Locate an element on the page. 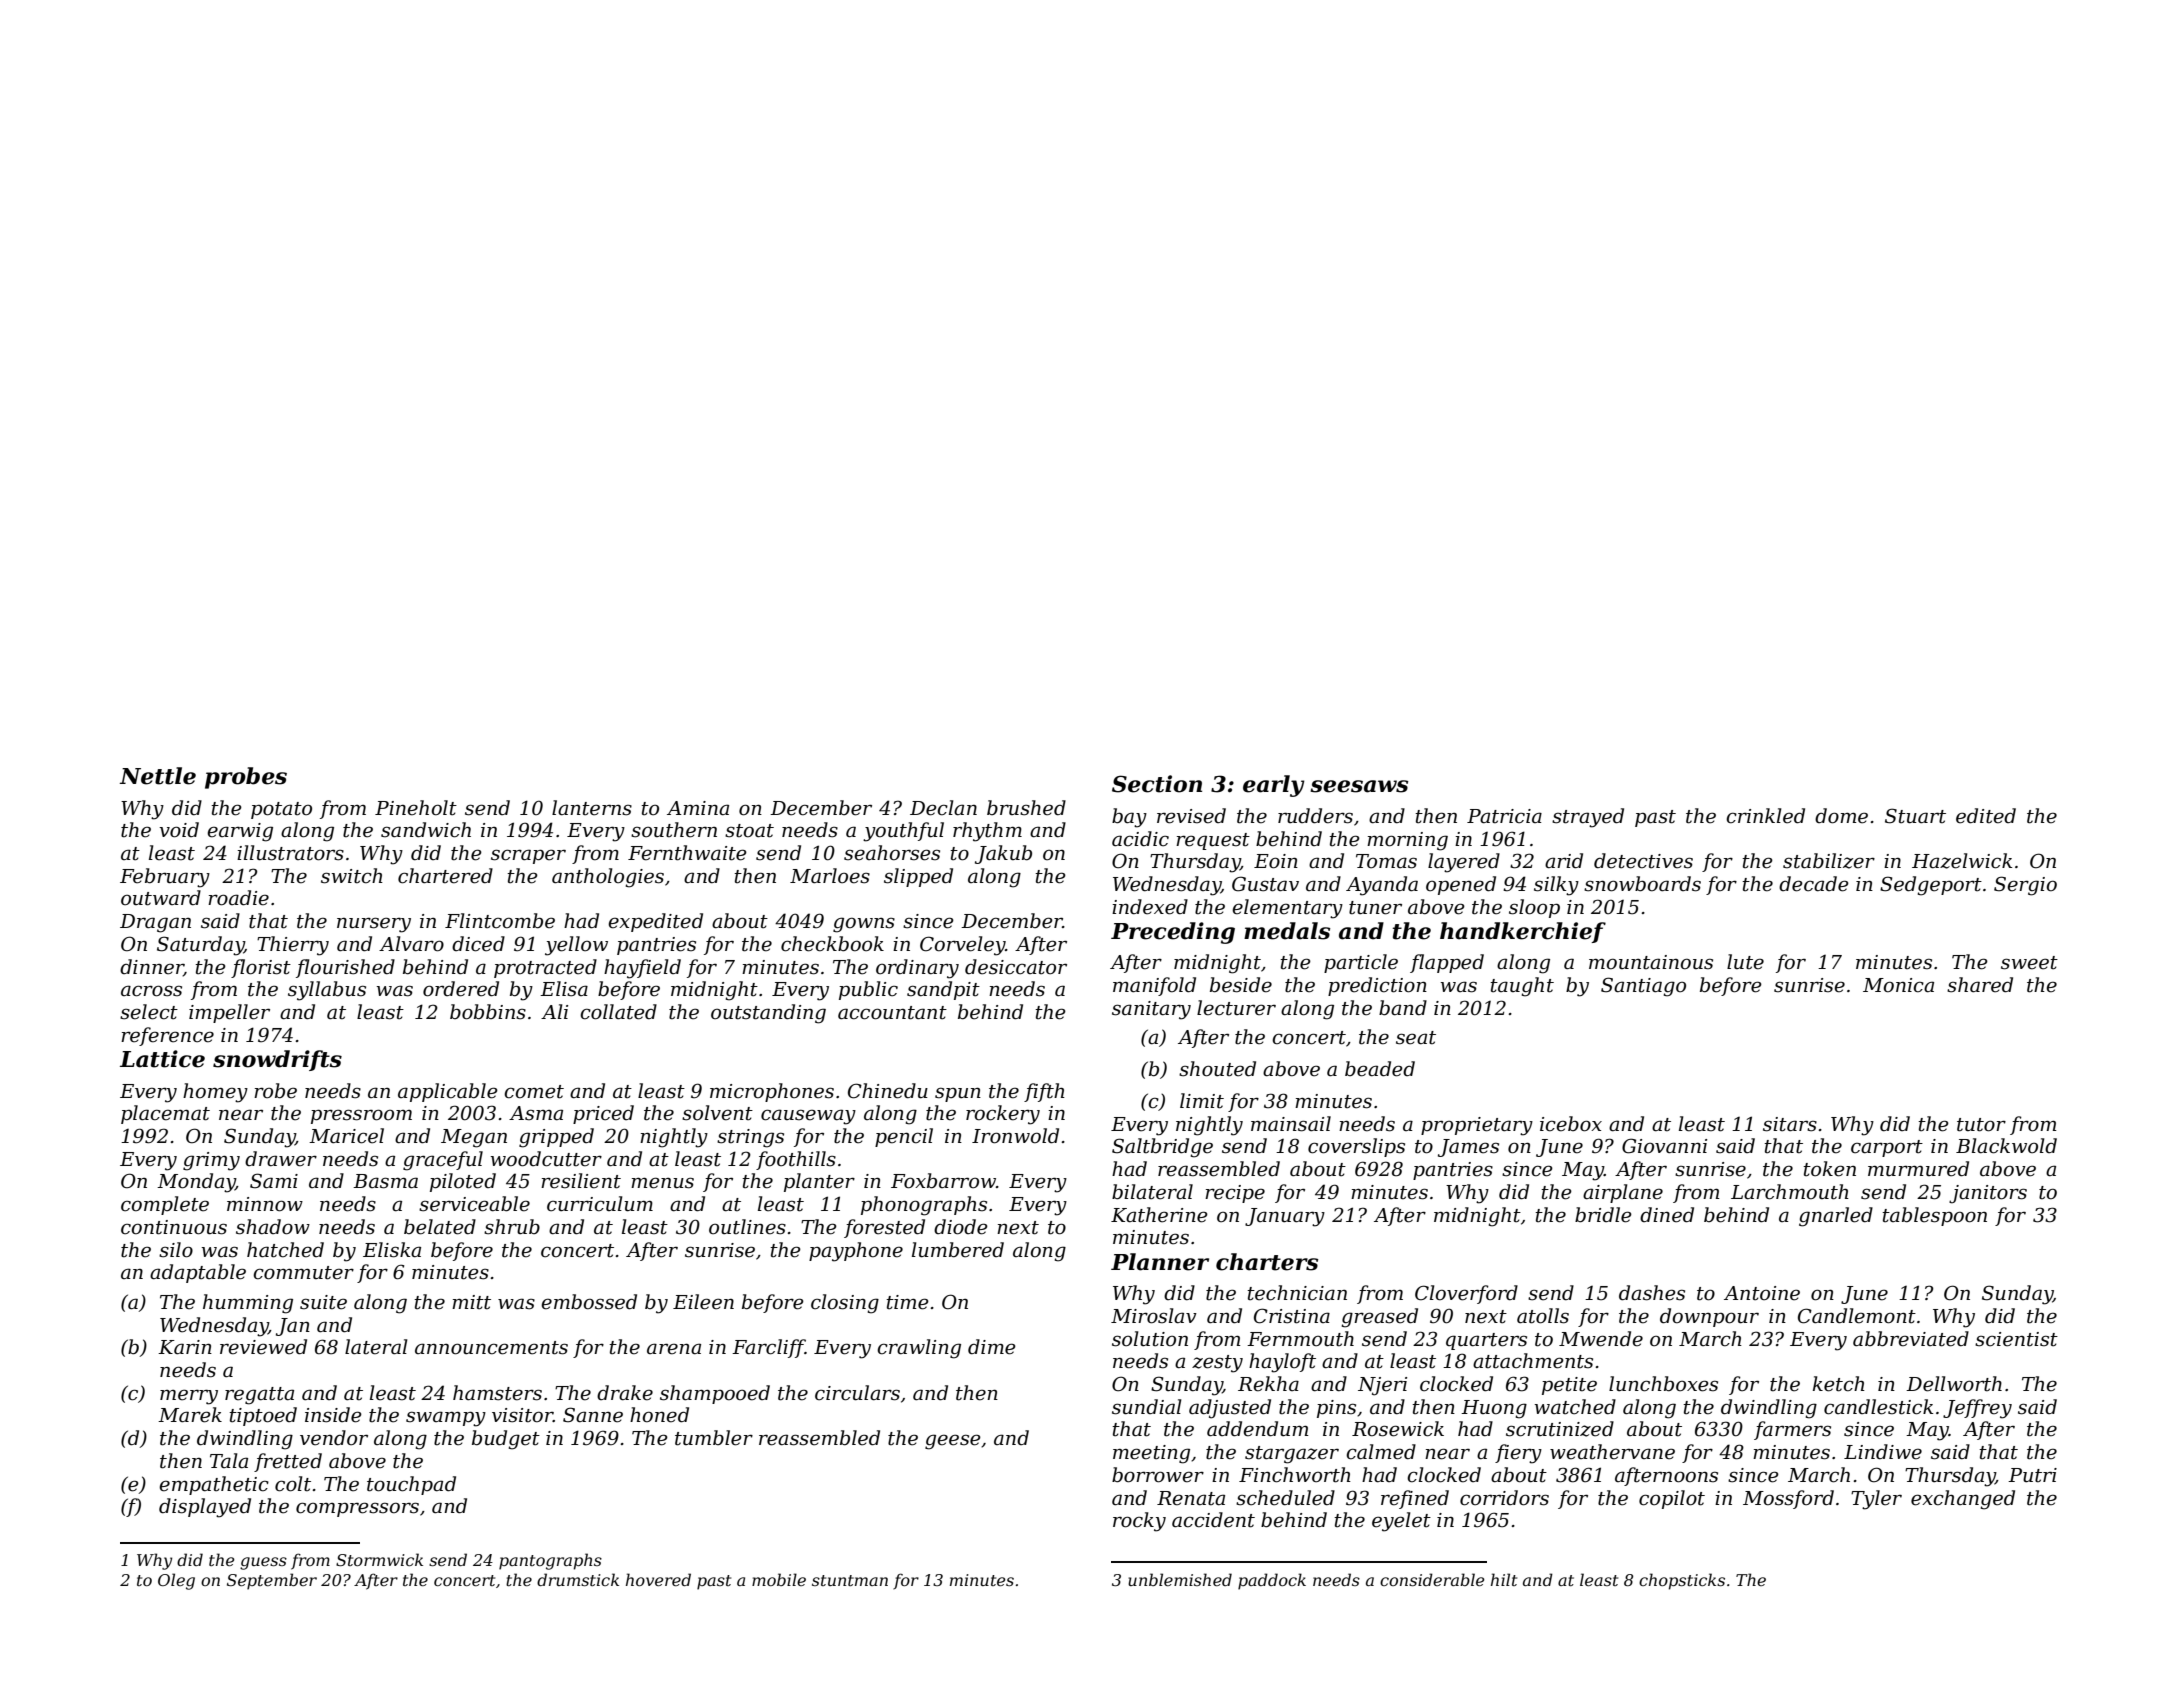 This page has height=1683, width=2178. adaptable is located at coordinates (198, 1273).
